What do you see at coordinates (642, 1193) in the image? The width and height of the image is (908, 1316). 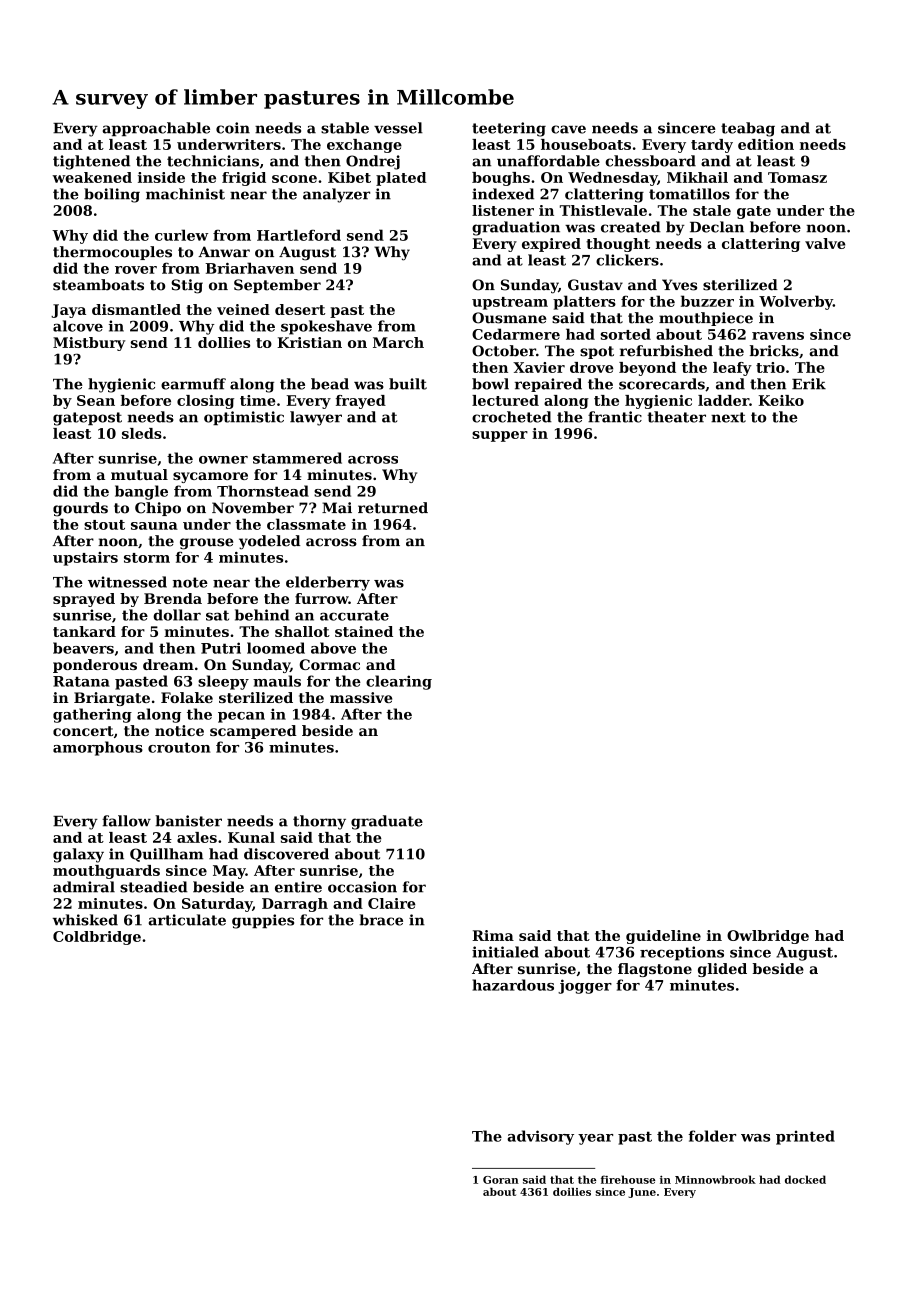 I see `June` at bounding box center [642, 1193].
